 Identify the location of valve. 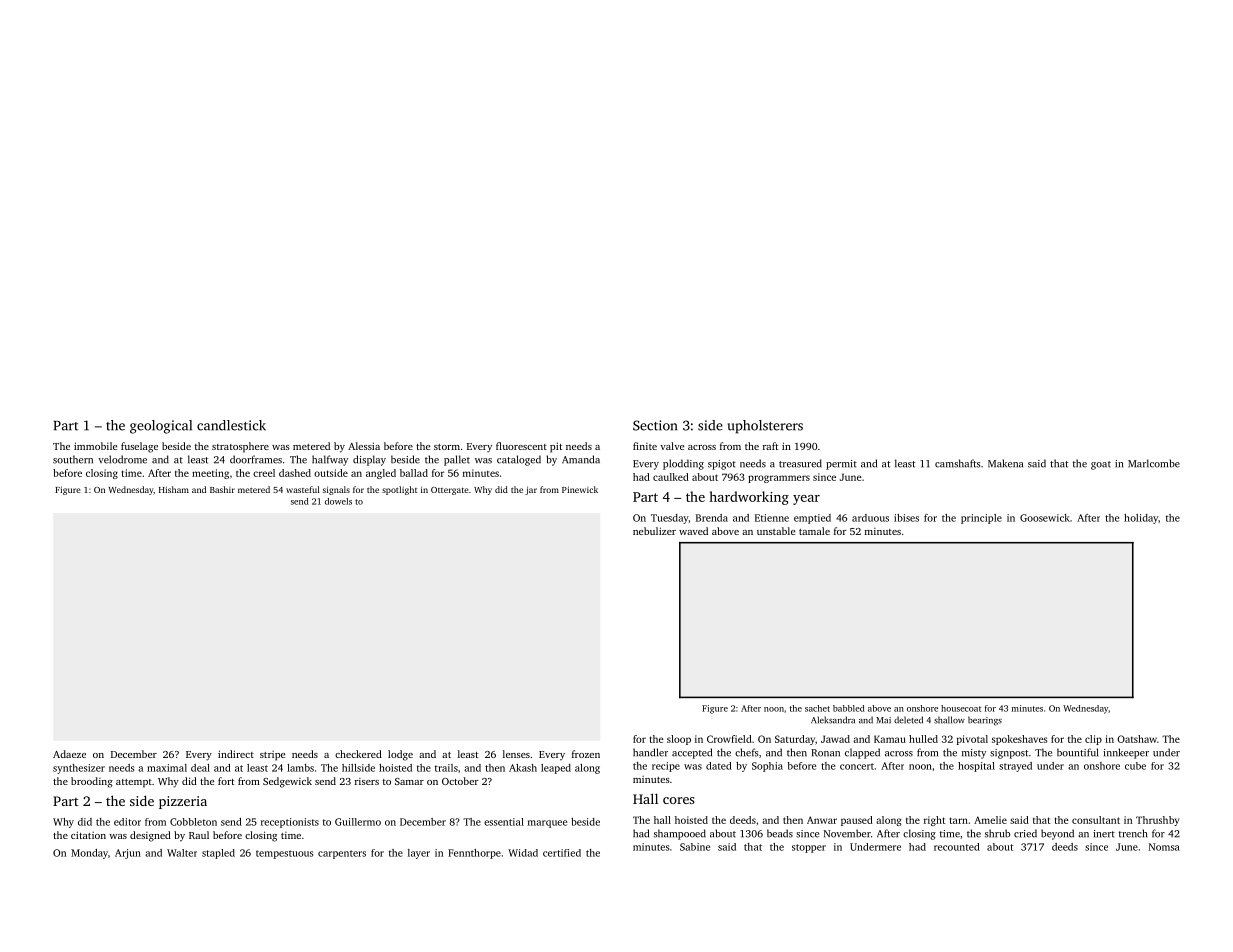
(672, 446).
